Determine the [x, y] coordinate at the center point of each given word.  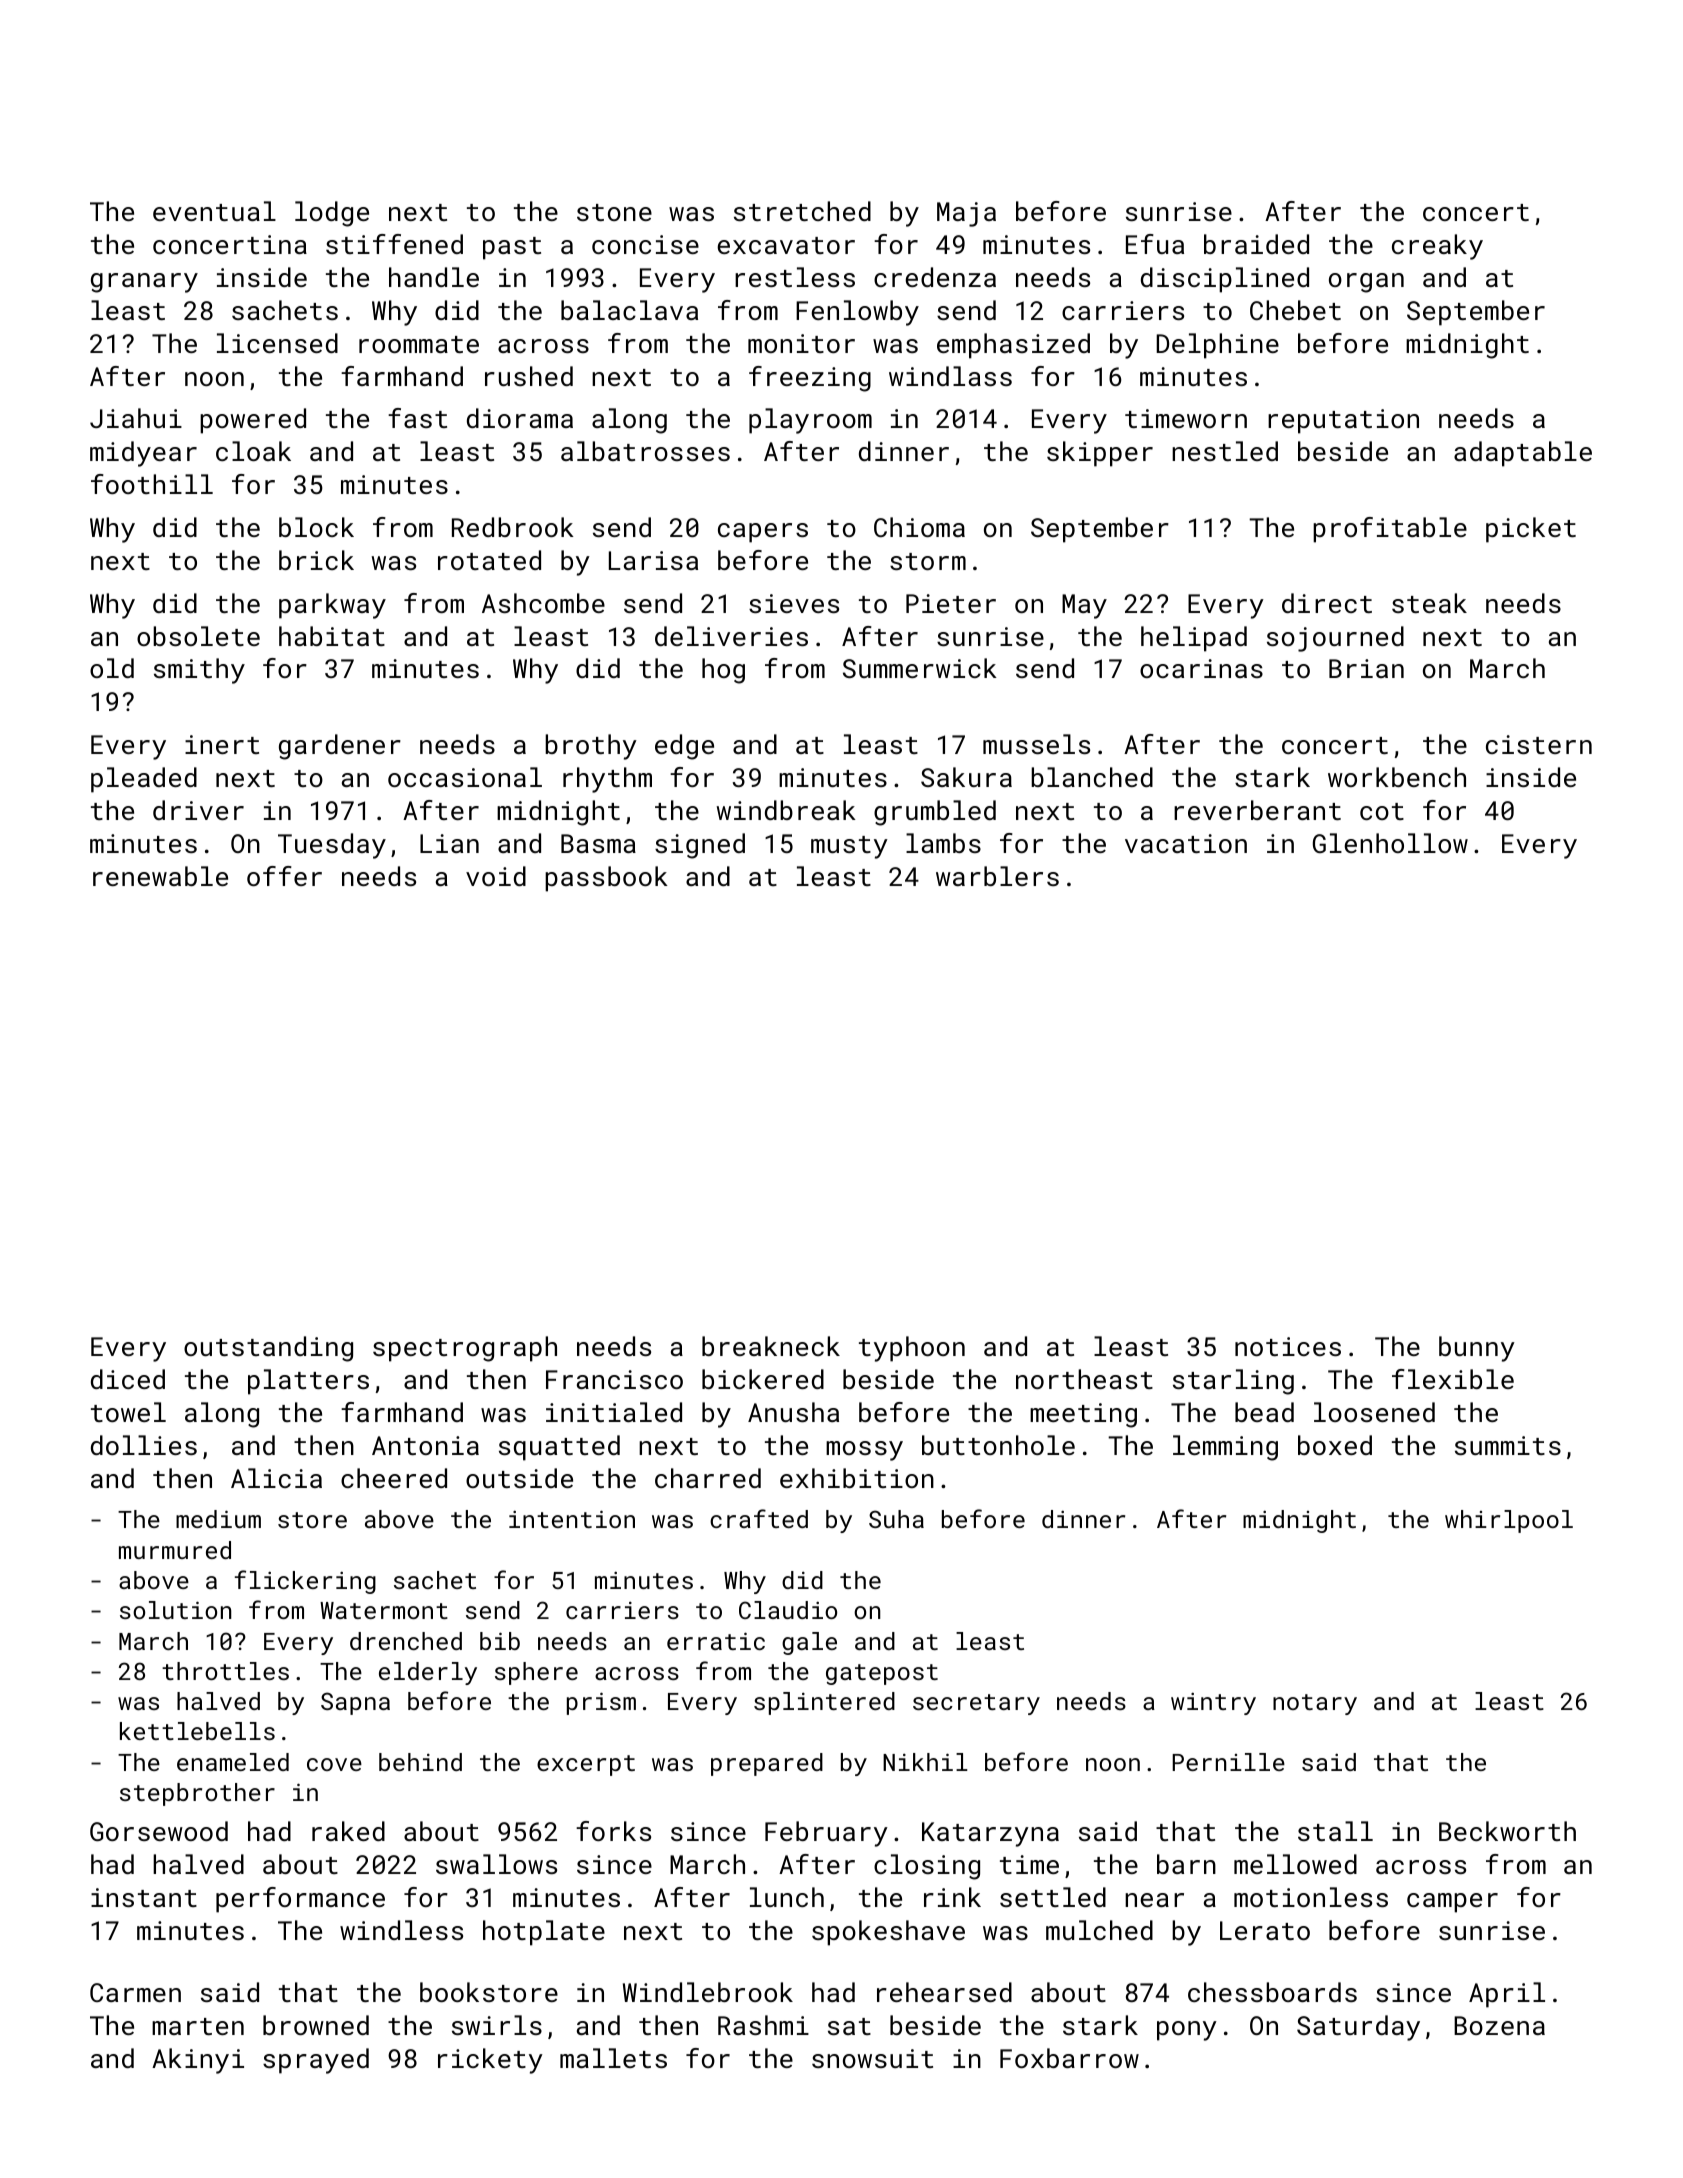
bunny [1477, 1349]
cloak [253, 451]
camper [1452, 1903]
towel [128, 1412]
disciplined [1225, 280]
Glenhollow [1390, 843]
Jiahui [136, 418]
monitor [801, 343]
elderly [428, 1673]
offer [284, 876]
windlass [950, 376]
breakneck [771, 1346]
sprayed [316, 2061]
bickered [763, 1379]
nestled [1225, 451]
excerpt [586, 1765]
